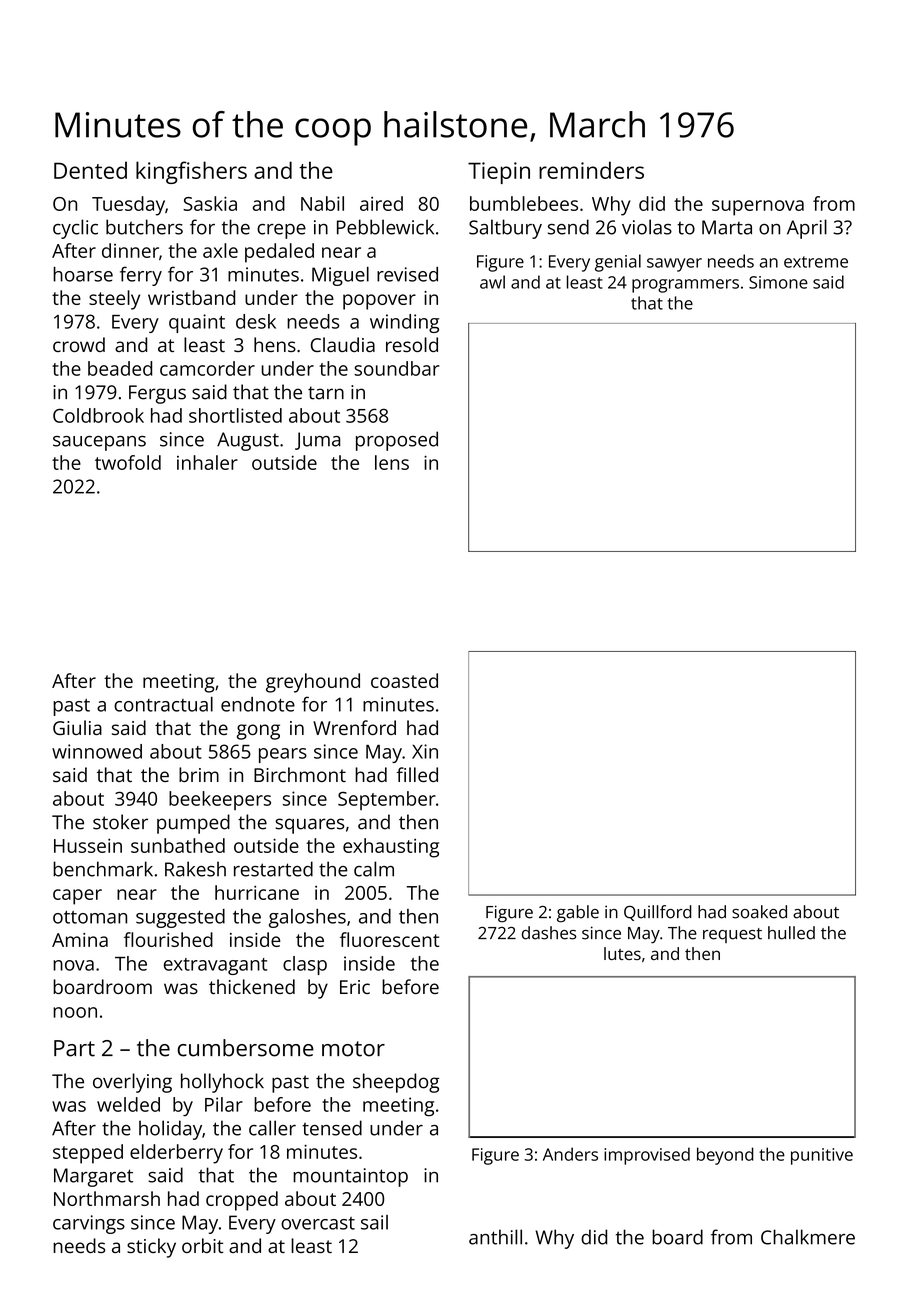 The width and height of the document is (908, 1316). What do you see at coordinates (808, 1237) in the document?
I see `Chalkmere` at bounding box center [808, 1237].
